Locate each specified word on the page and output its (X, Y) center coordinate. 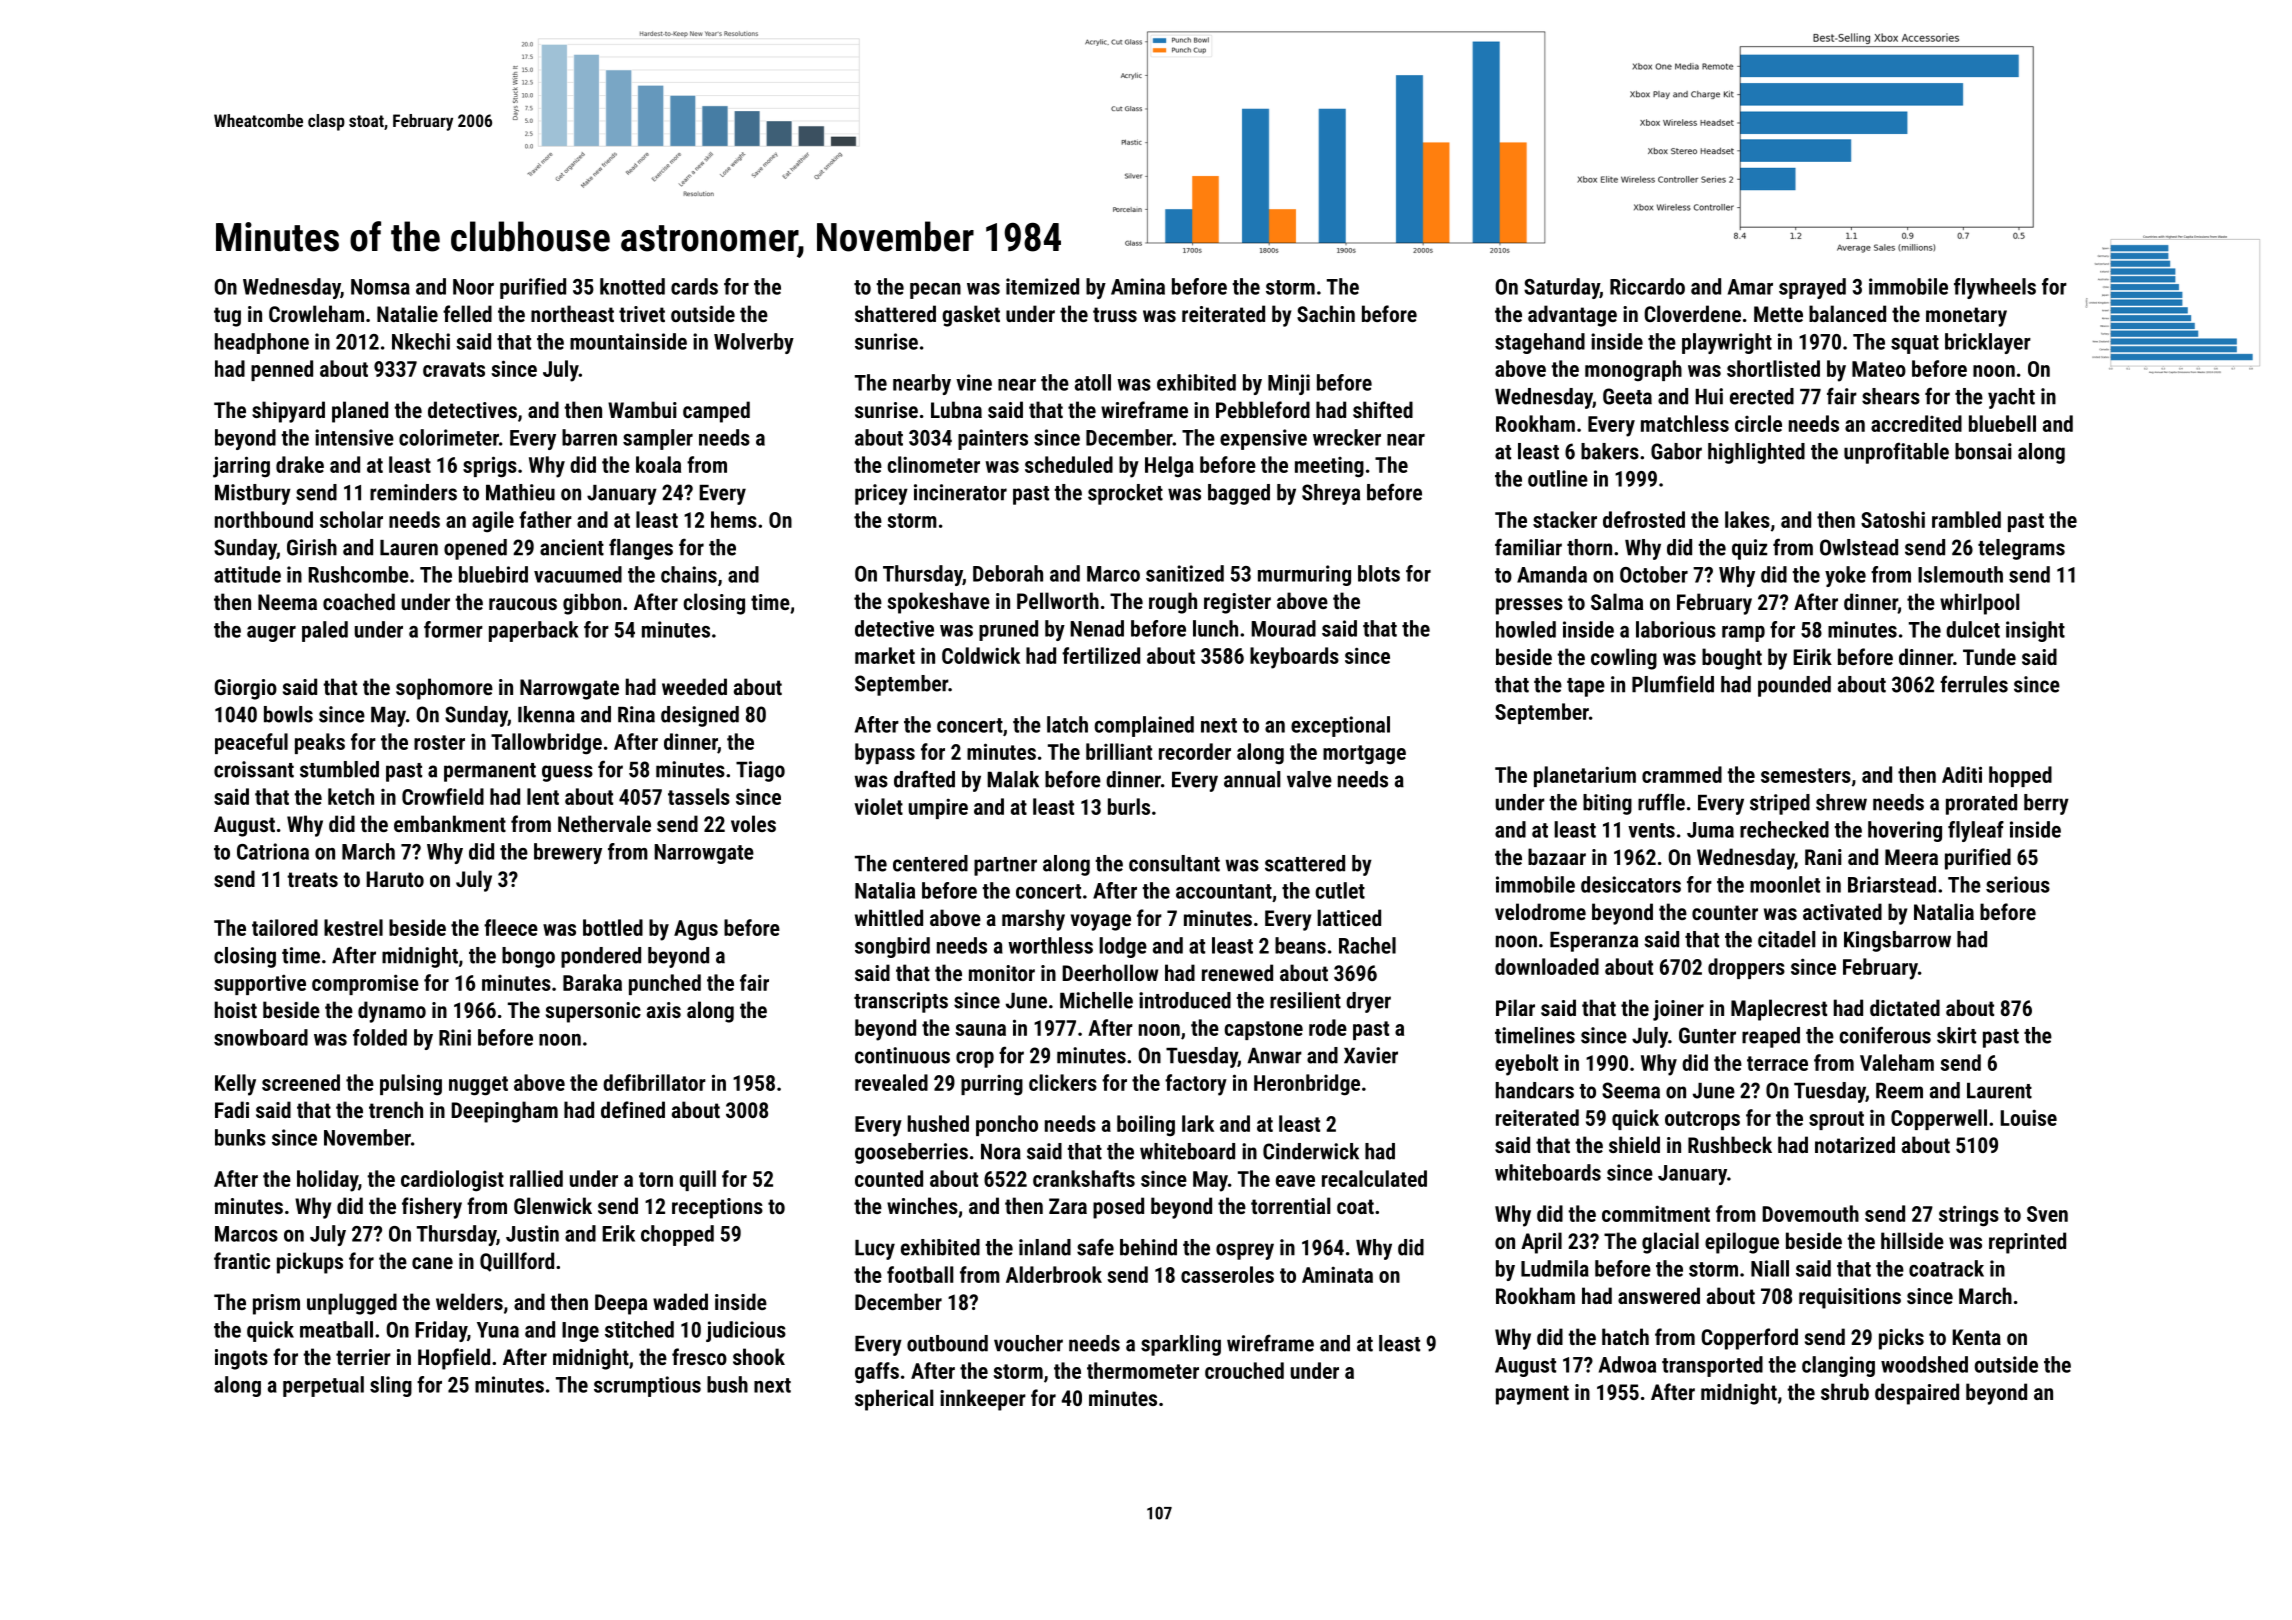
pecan (935, 291)
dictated (1905, 1007)
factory (1196, 1085)
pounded (1794, 686)
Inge (580, 1332)
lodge (1123, 947)
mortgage (1364, 755)
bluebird (493, 574)
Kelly (235, 1085)
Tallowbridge (546, 744)
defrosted (1644, 519)
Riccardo (1647, 286)
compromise (365, 984)
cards (694, 286)
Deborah (1008, 573)
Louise (2028, 1117)
